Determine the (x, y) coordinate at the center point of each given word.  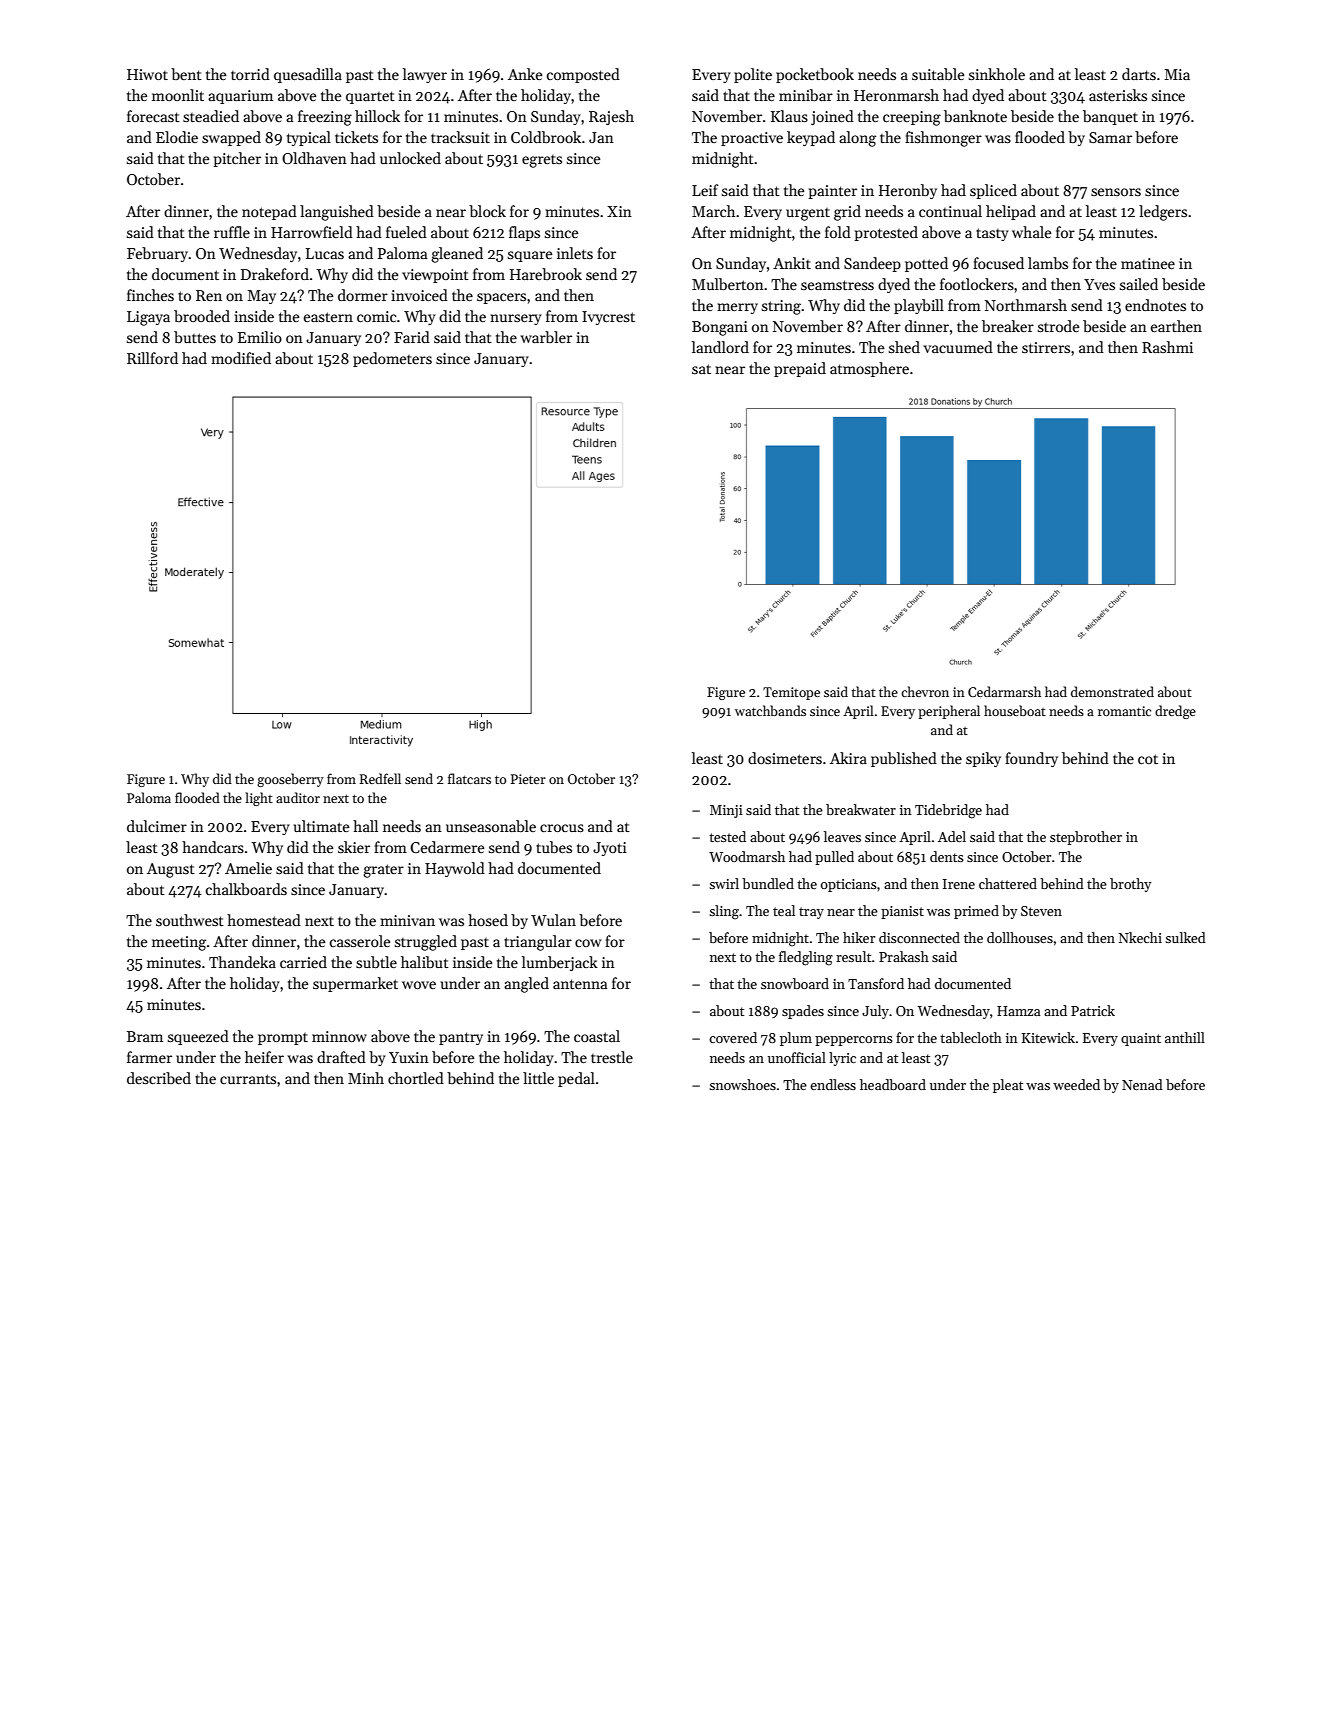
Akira (848, 758)
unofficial (797, 1057)
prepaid (800, 369)
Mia (1177, 74)
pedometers (392, 359)
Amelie (248, 868)
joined (832, 117)
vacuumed (958, 347)
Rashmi (1167, 347)
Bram (145, 1036)
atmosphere (869, 369)
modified (241, 358)
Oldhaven (314, 158)
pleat (1008, 1086)
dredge (1175, 712)
